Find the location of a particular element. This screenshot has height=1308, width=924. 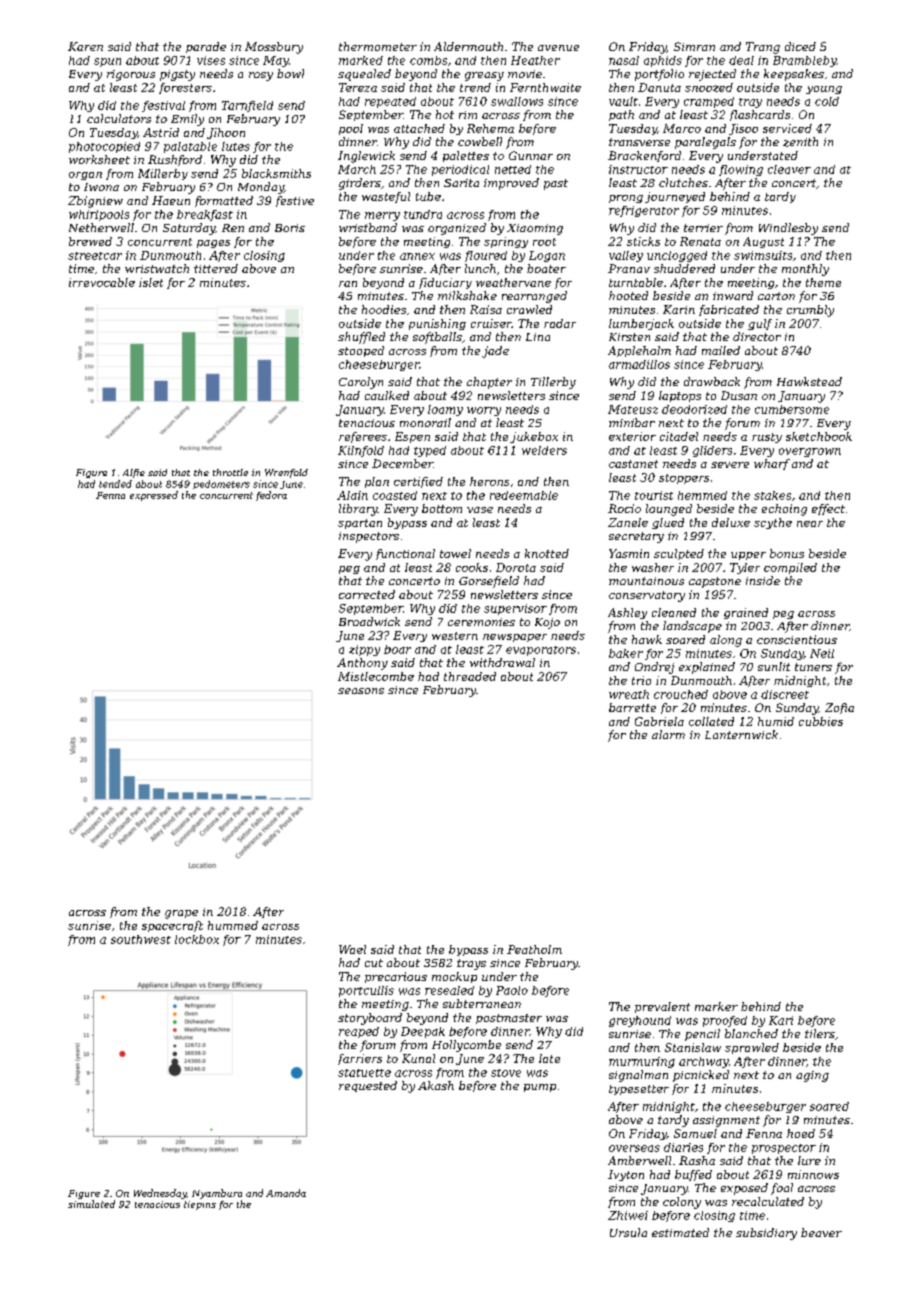

improved is located at coordinates (511, 184).
